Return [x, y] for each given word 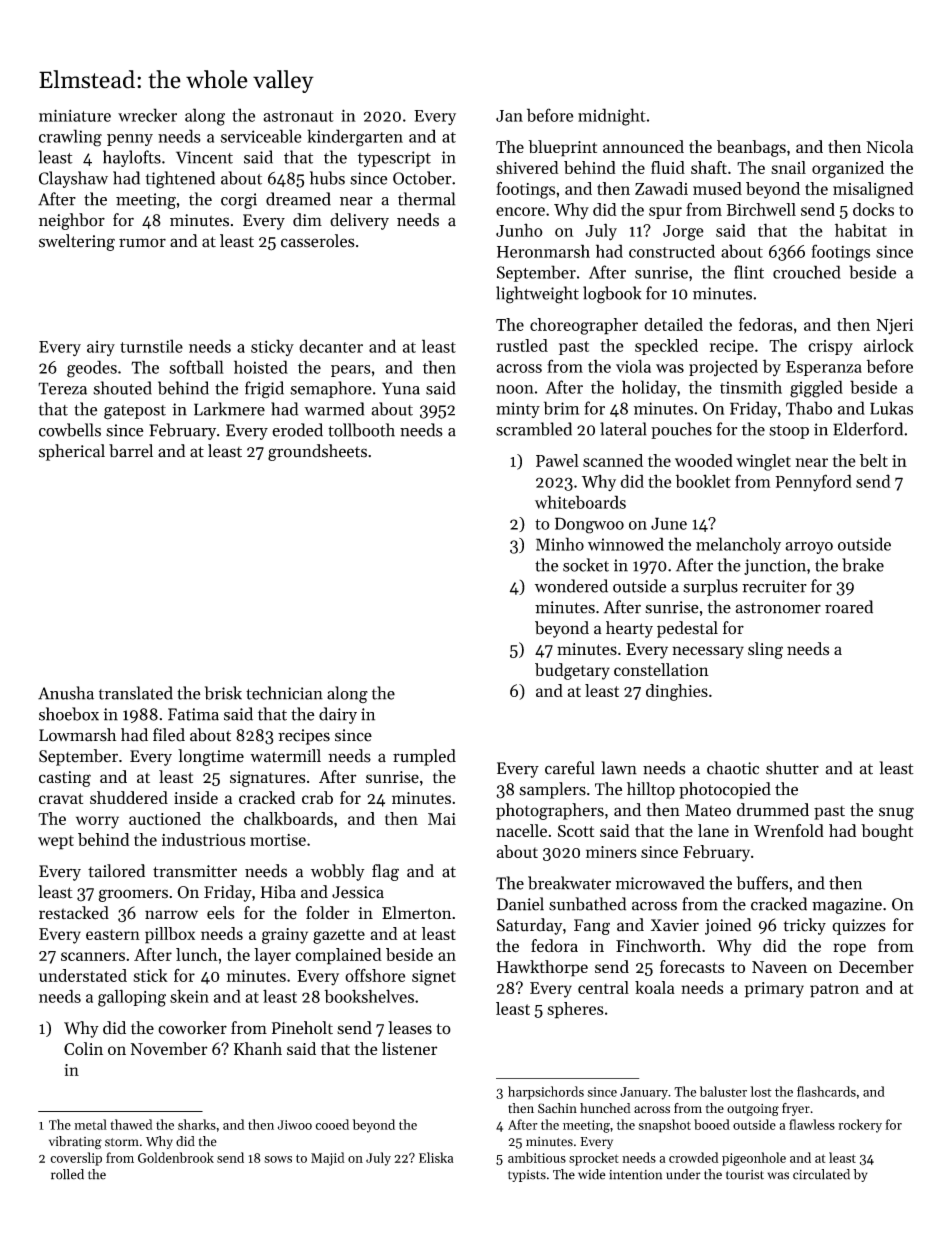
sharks [197, 1124]
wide [592, 1174]
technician [284, 693]
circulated [821, 1174]
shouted [122, 388]
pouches [681, 430]
